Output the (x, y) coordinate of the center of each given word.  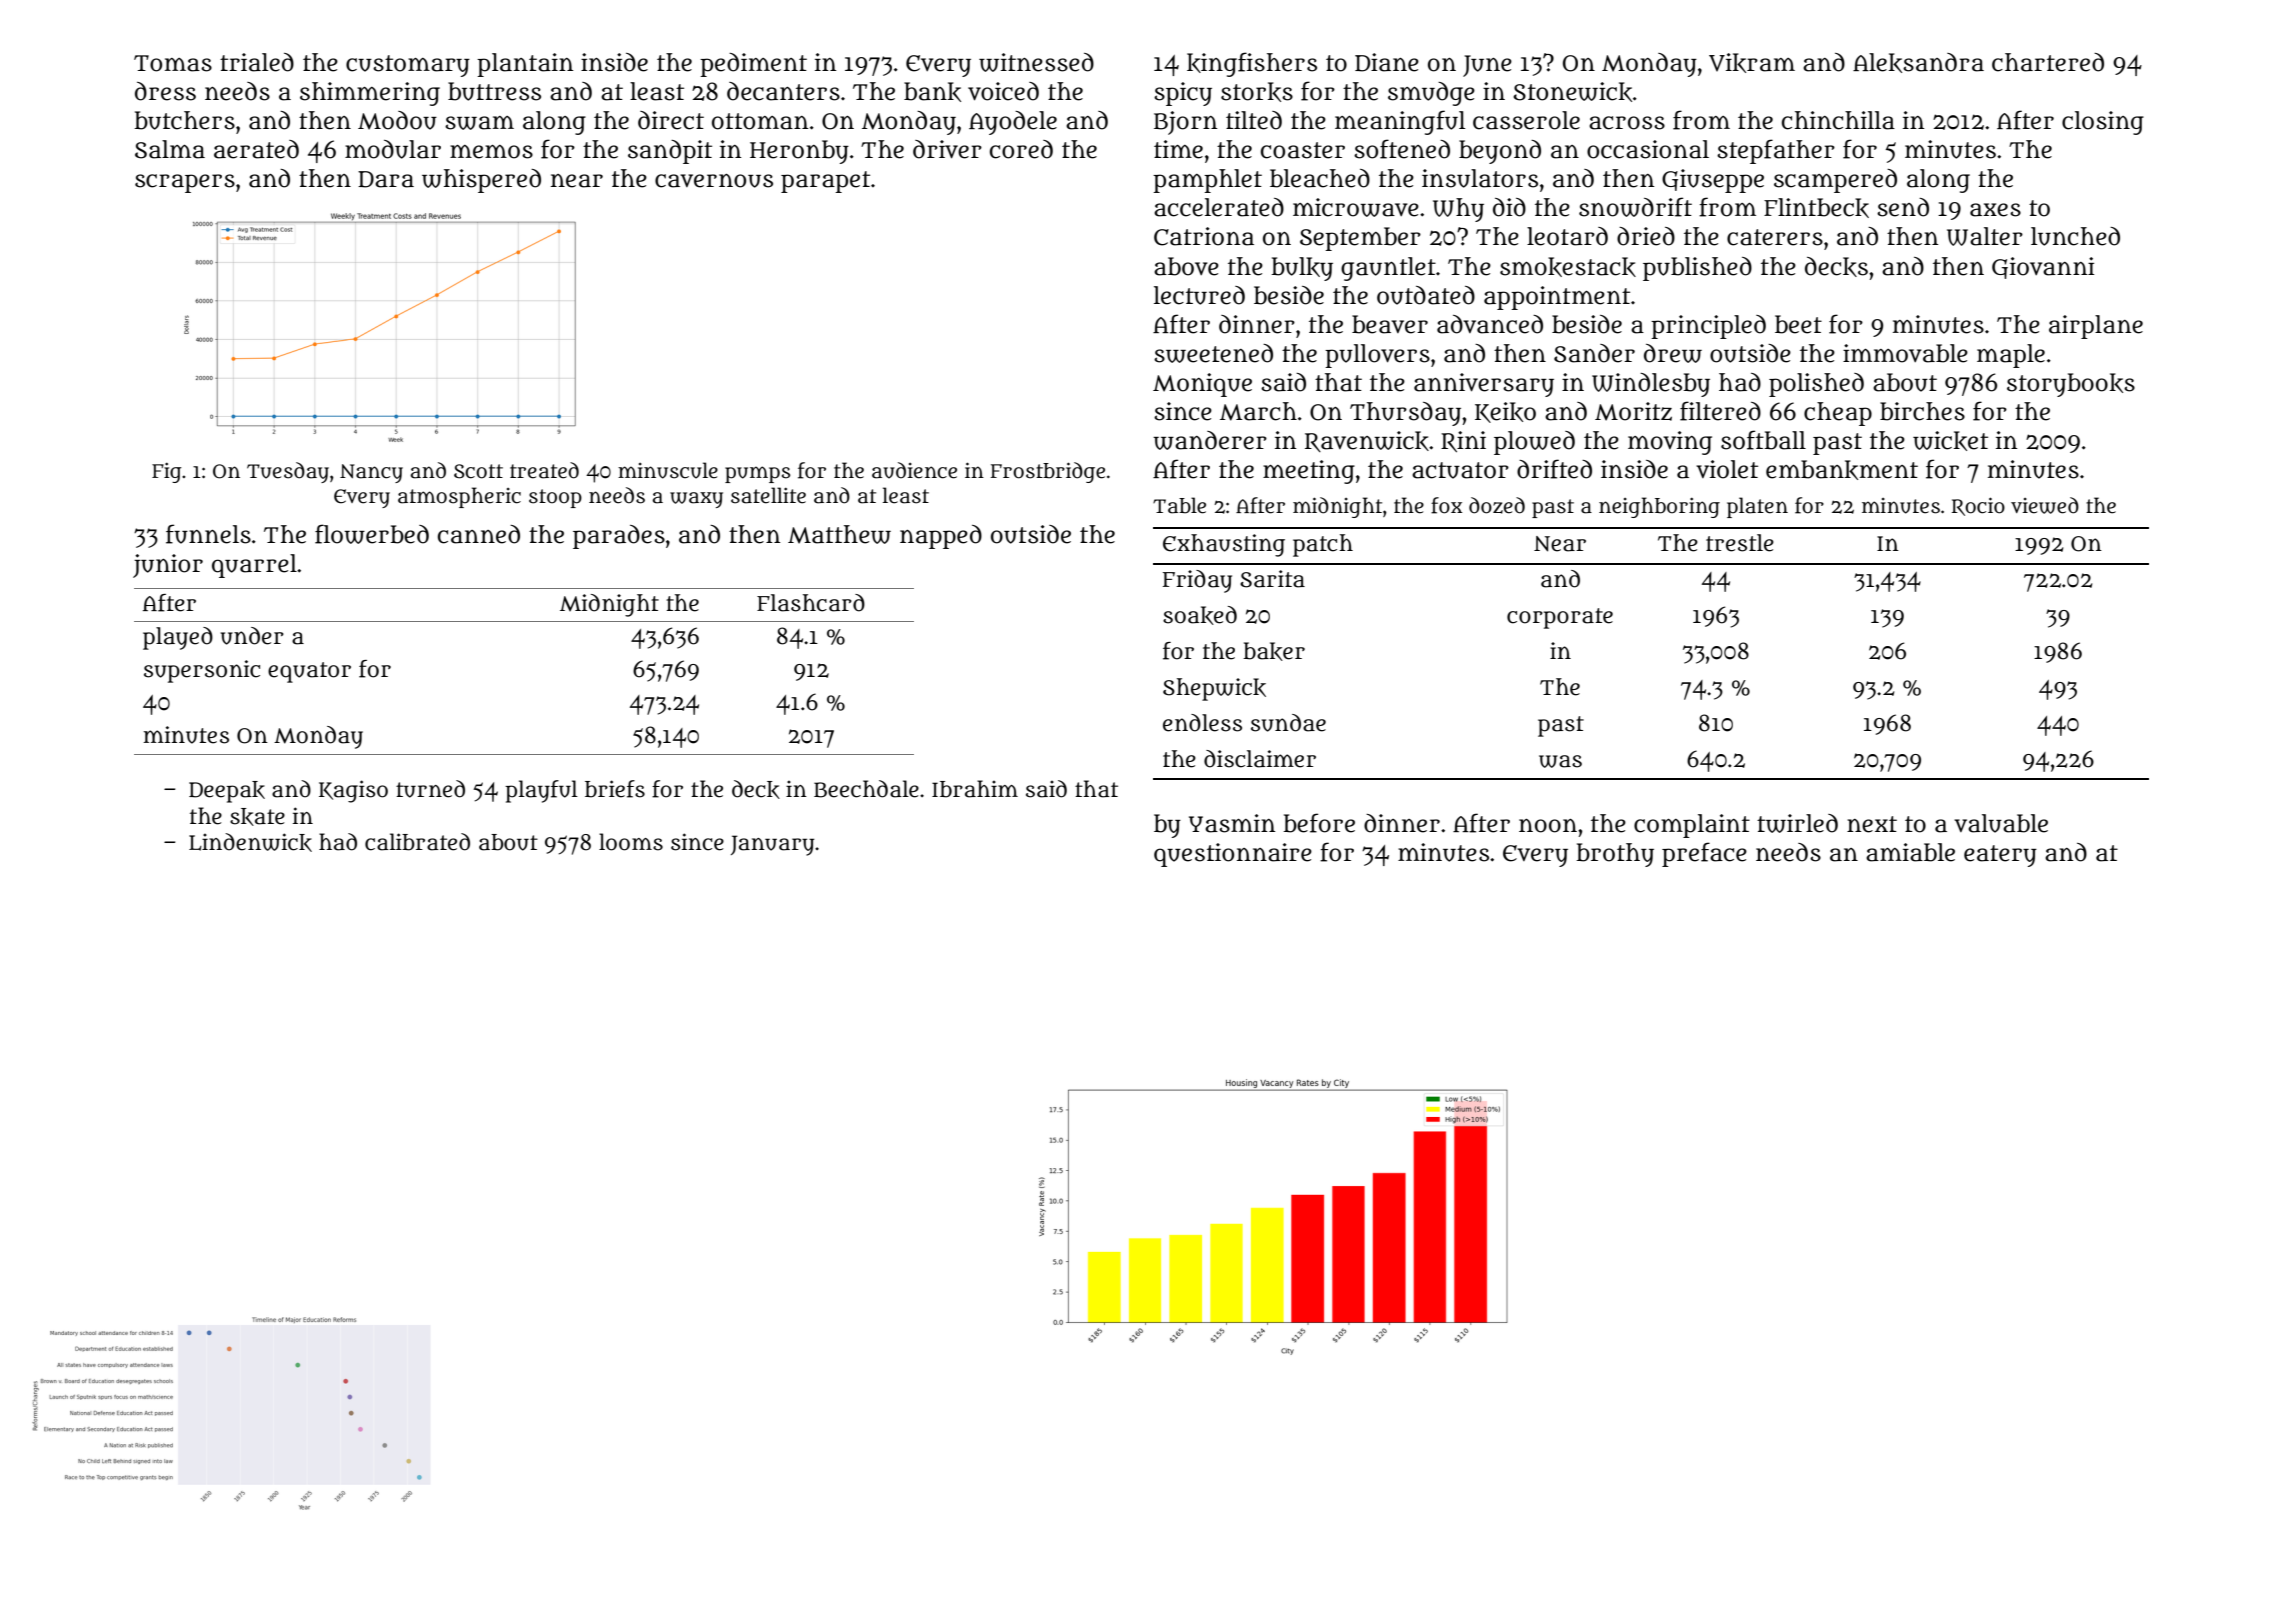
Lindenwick (250, 842)
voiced (1003, 91)
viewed (2045, 505)
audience (914, 470)
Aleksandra (1918, 63)
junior (168, 566)
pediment (753, 65)
